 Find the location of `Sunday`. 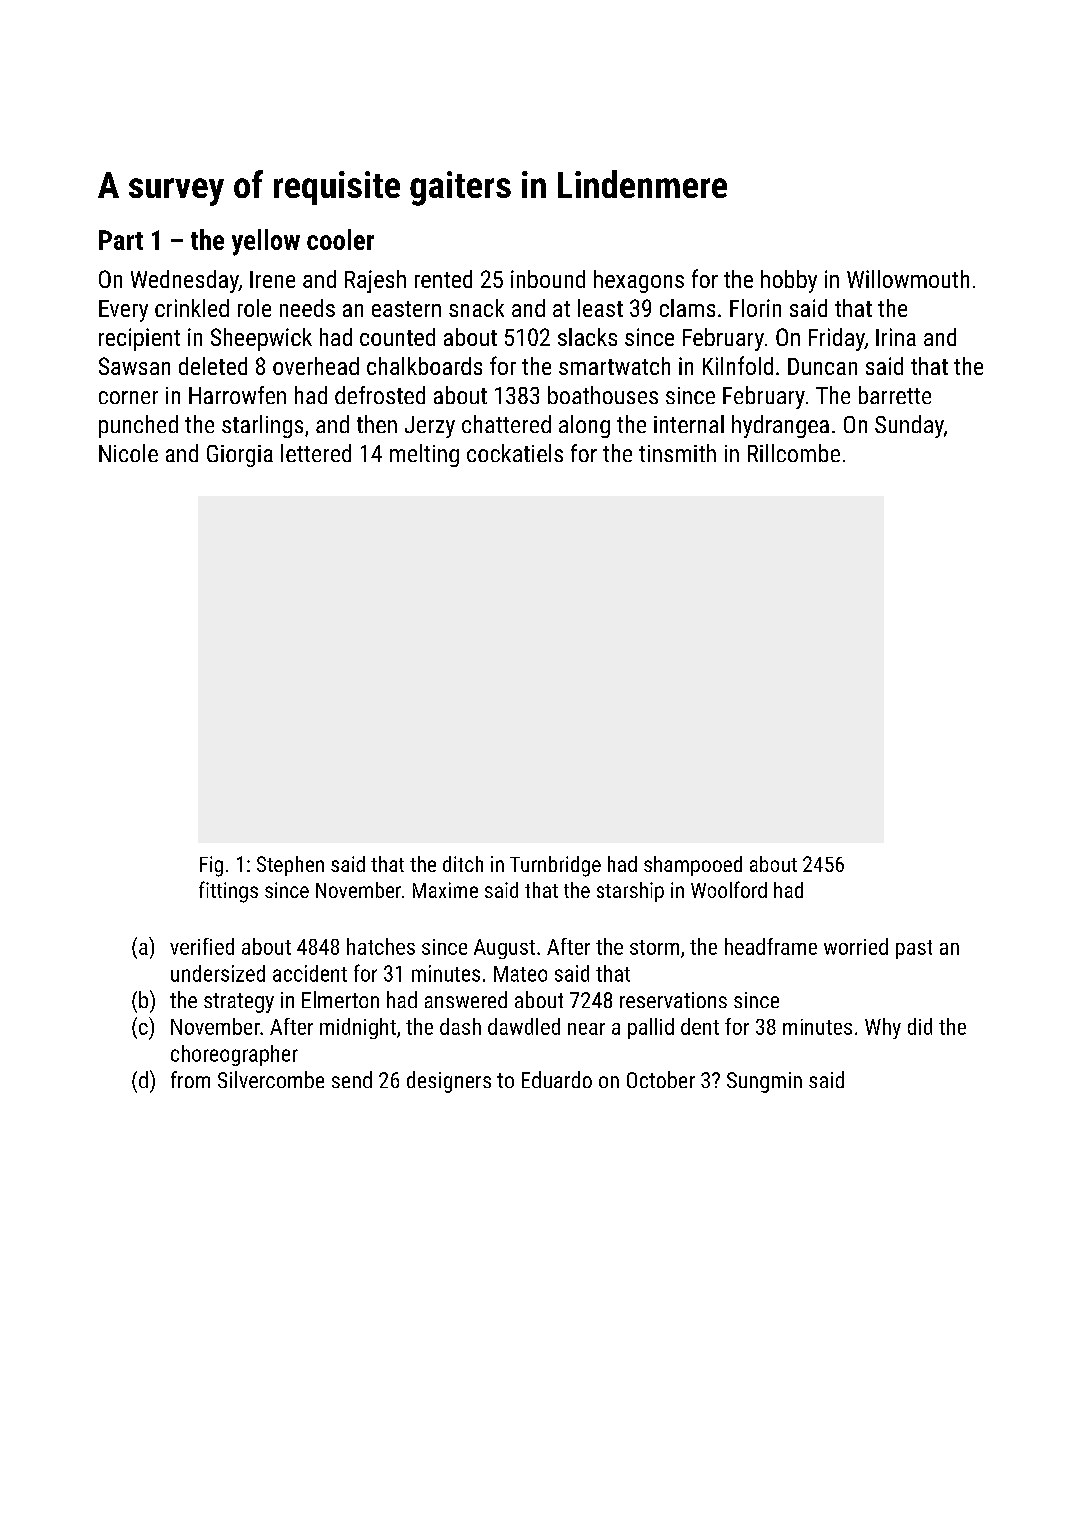

Sunday is located at coordinates (909, 426).
